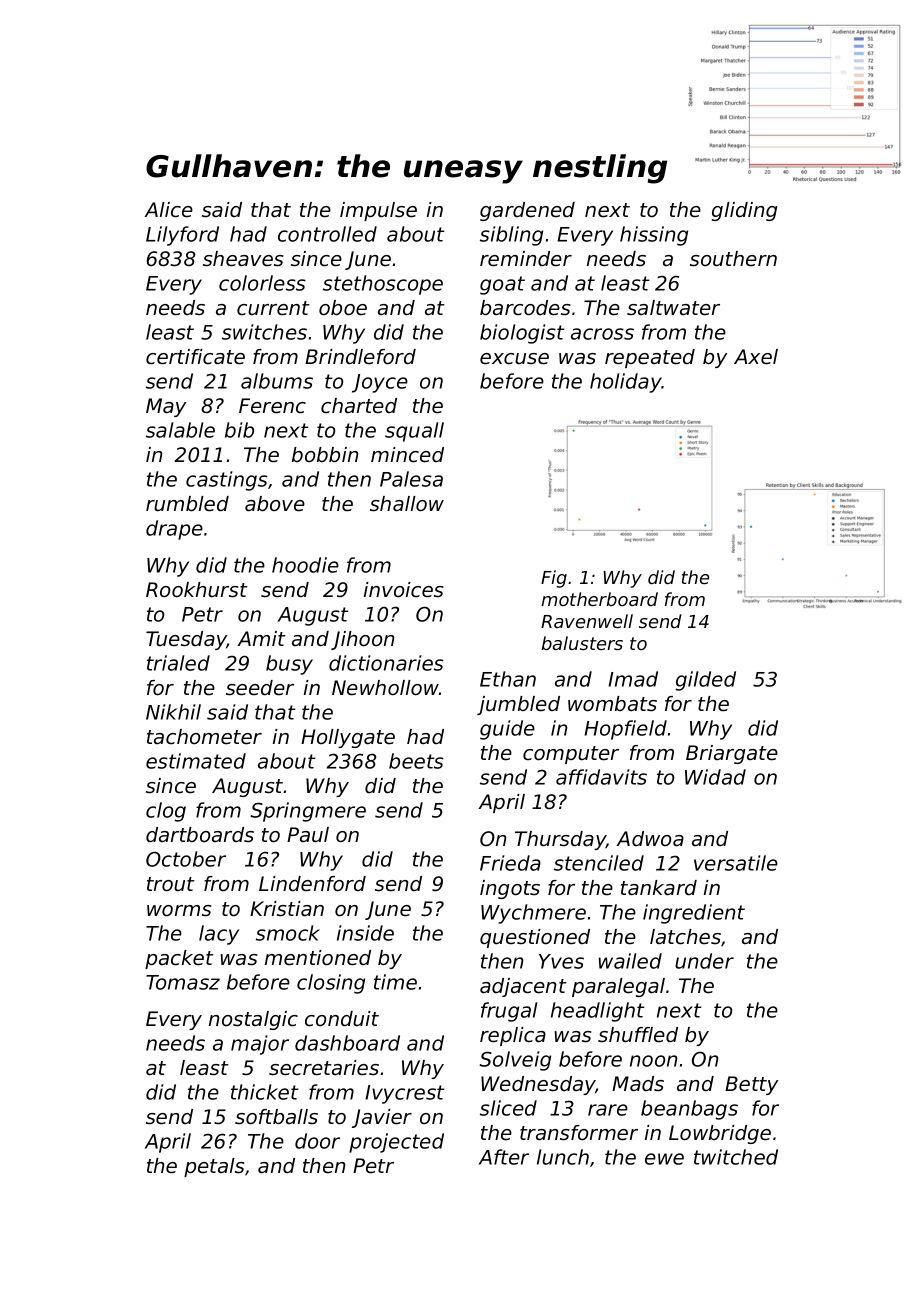  Describe the element at coordinates (272, 406) in the screenshot. I see `Ferenc` at that location.
